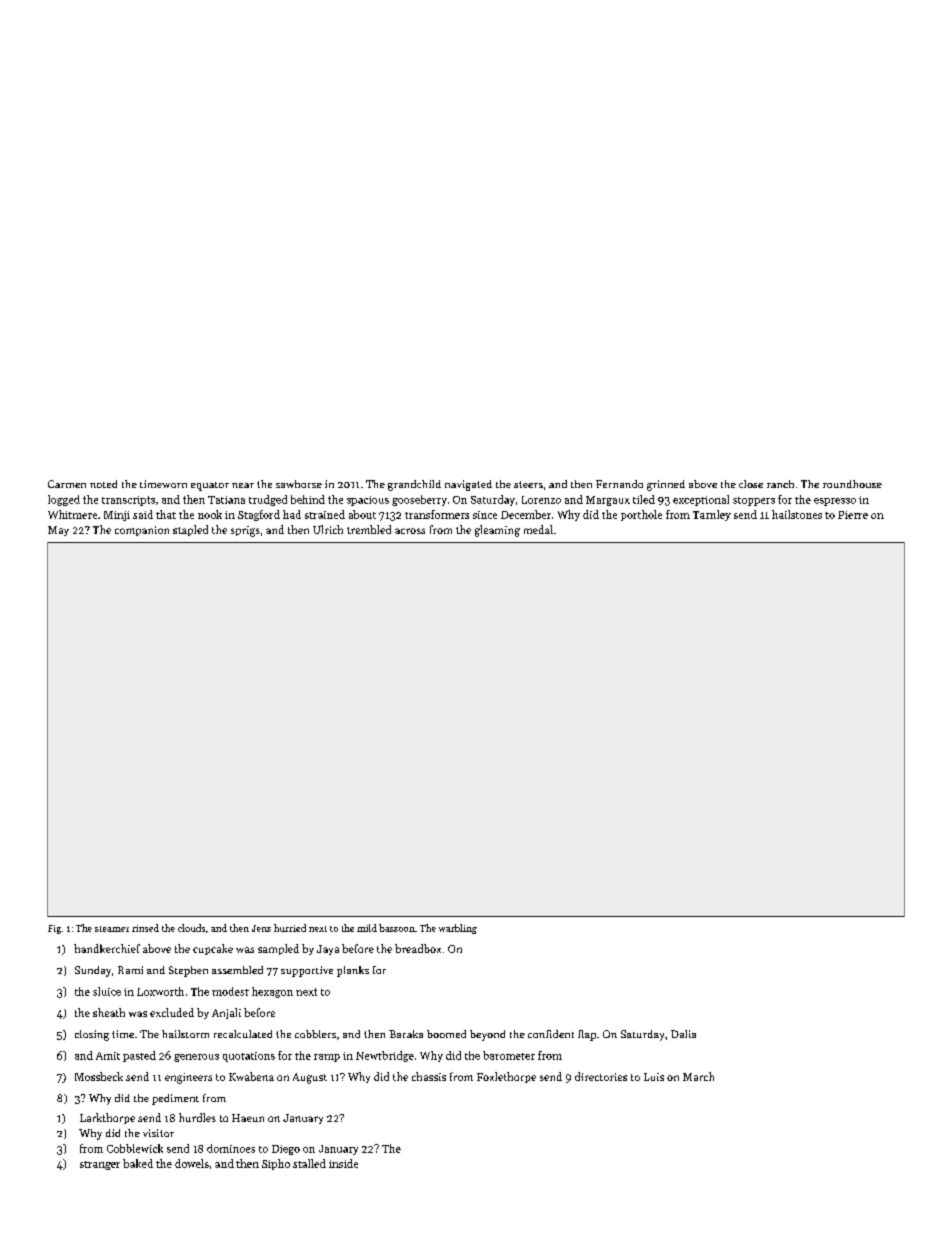 This page has width=952, height=1233. Describe the element at coordinates (100, 1165) in the page. I see `stranger` at that location.
